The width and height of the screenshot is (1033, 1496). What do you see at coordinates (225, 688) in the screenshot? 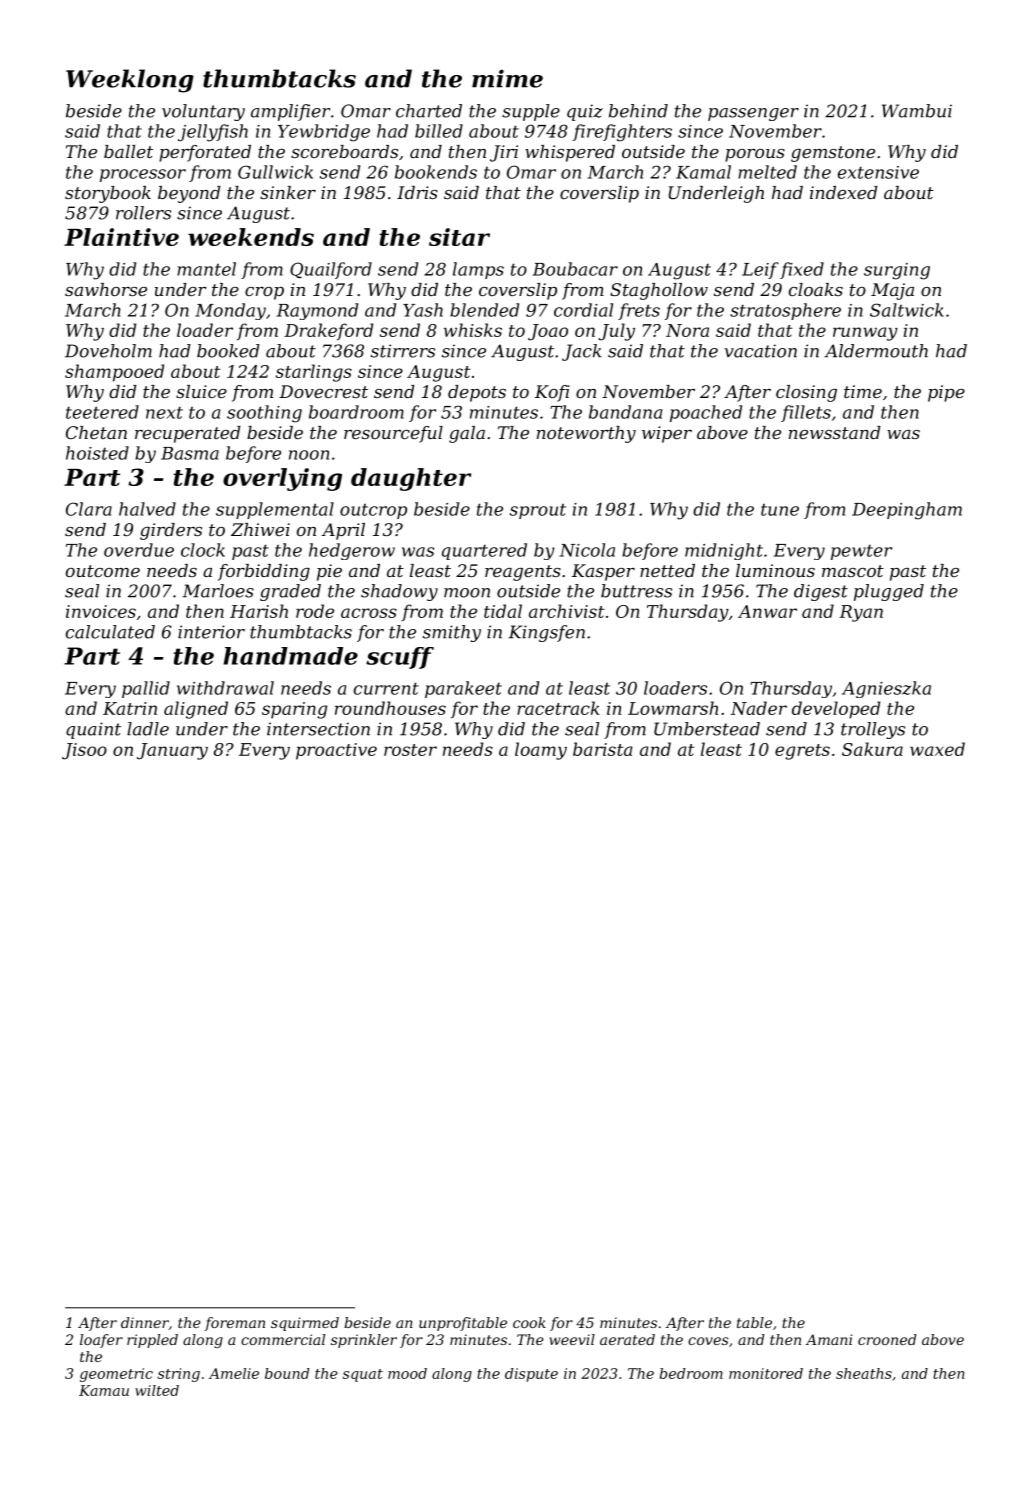
I see `withdrawal` at bounding box center [225, 688].
